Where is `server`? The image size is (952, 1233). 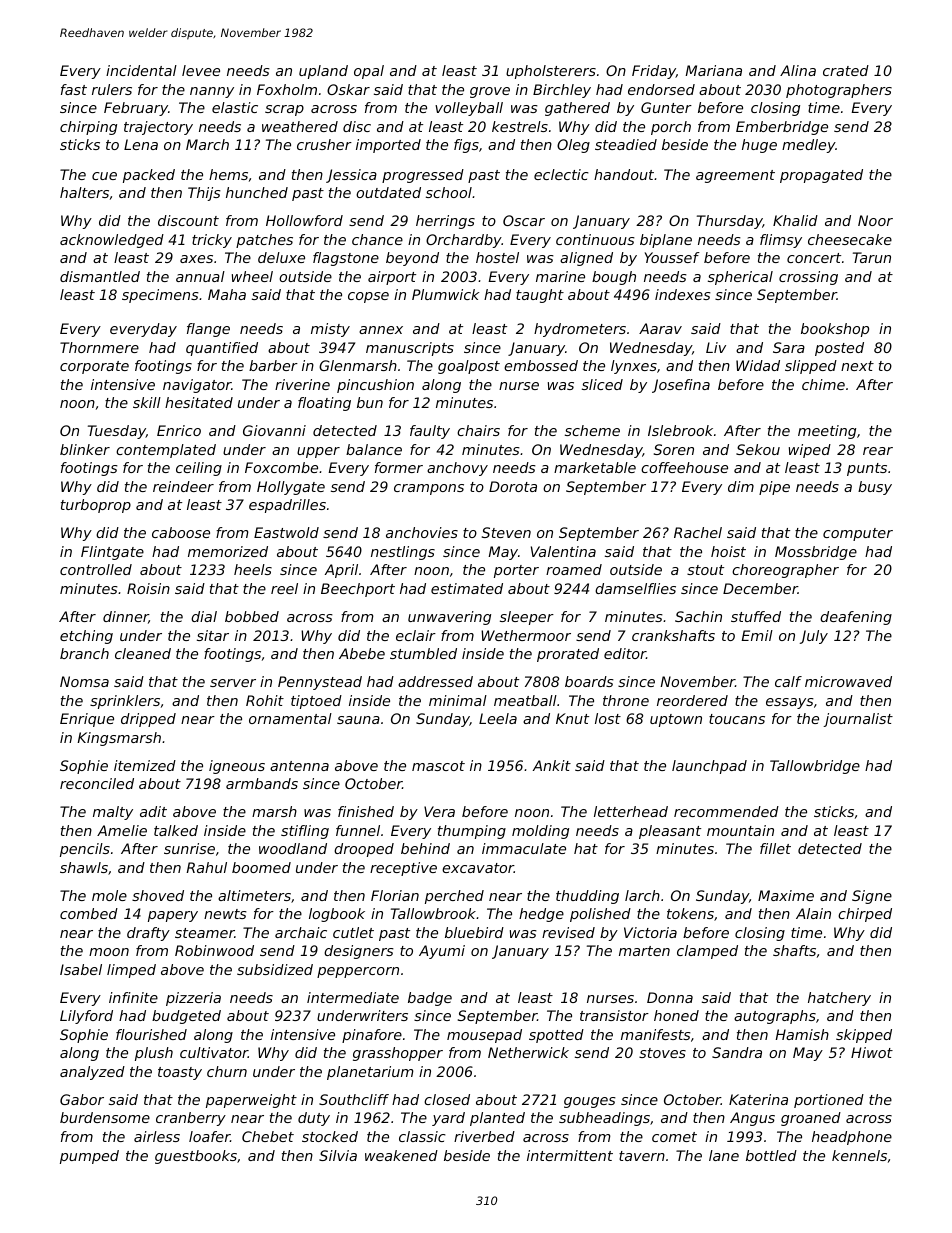
server is located at coordinates (233, 683).
